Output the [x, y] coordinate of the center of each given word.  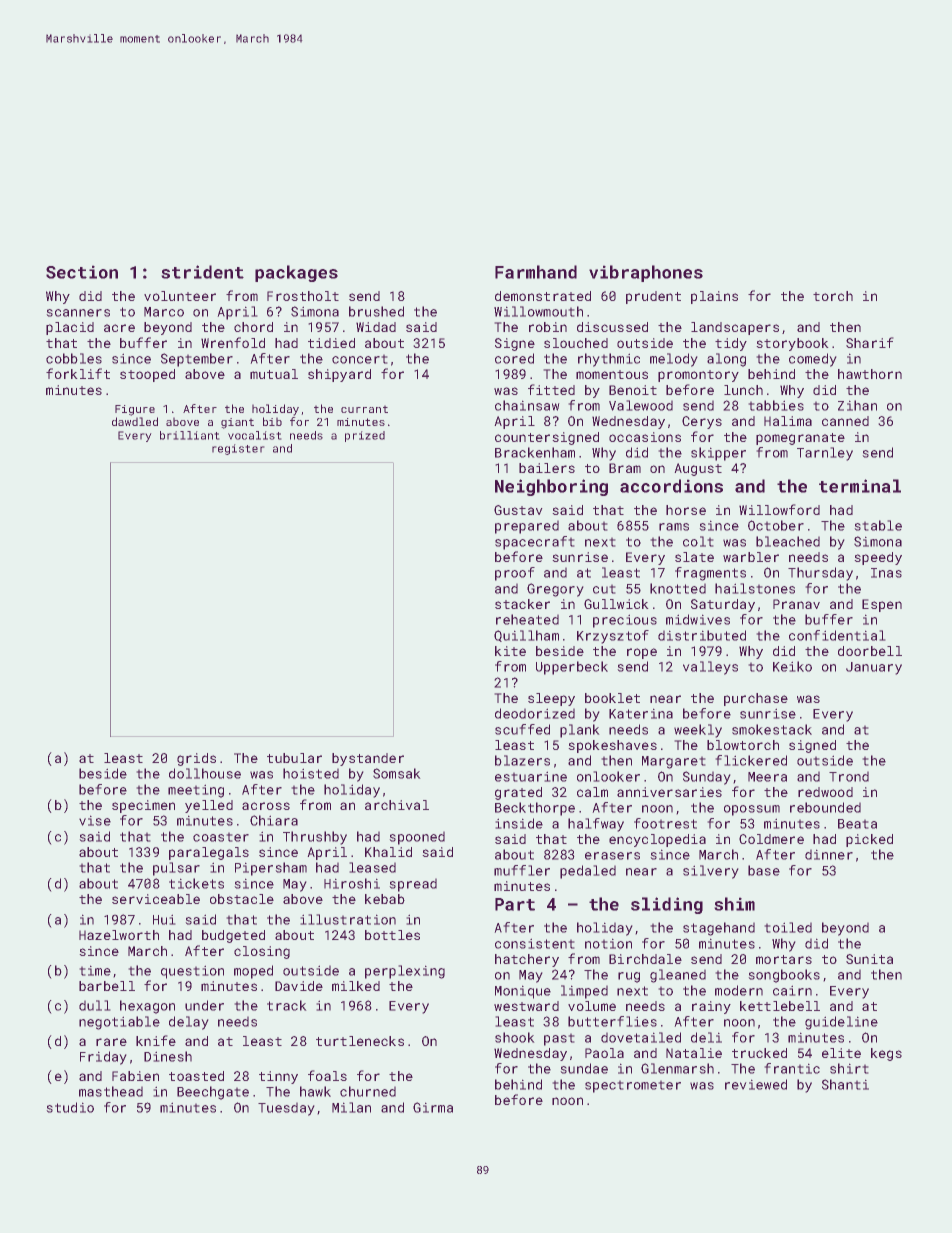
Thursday [820, 574]
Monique [523, 992]
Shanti [845, 1084]
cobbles [74, 358]
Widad [376, 327]
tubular [294, 758]
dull [95, 1005]
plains [714, 297]
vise [95, 820]
